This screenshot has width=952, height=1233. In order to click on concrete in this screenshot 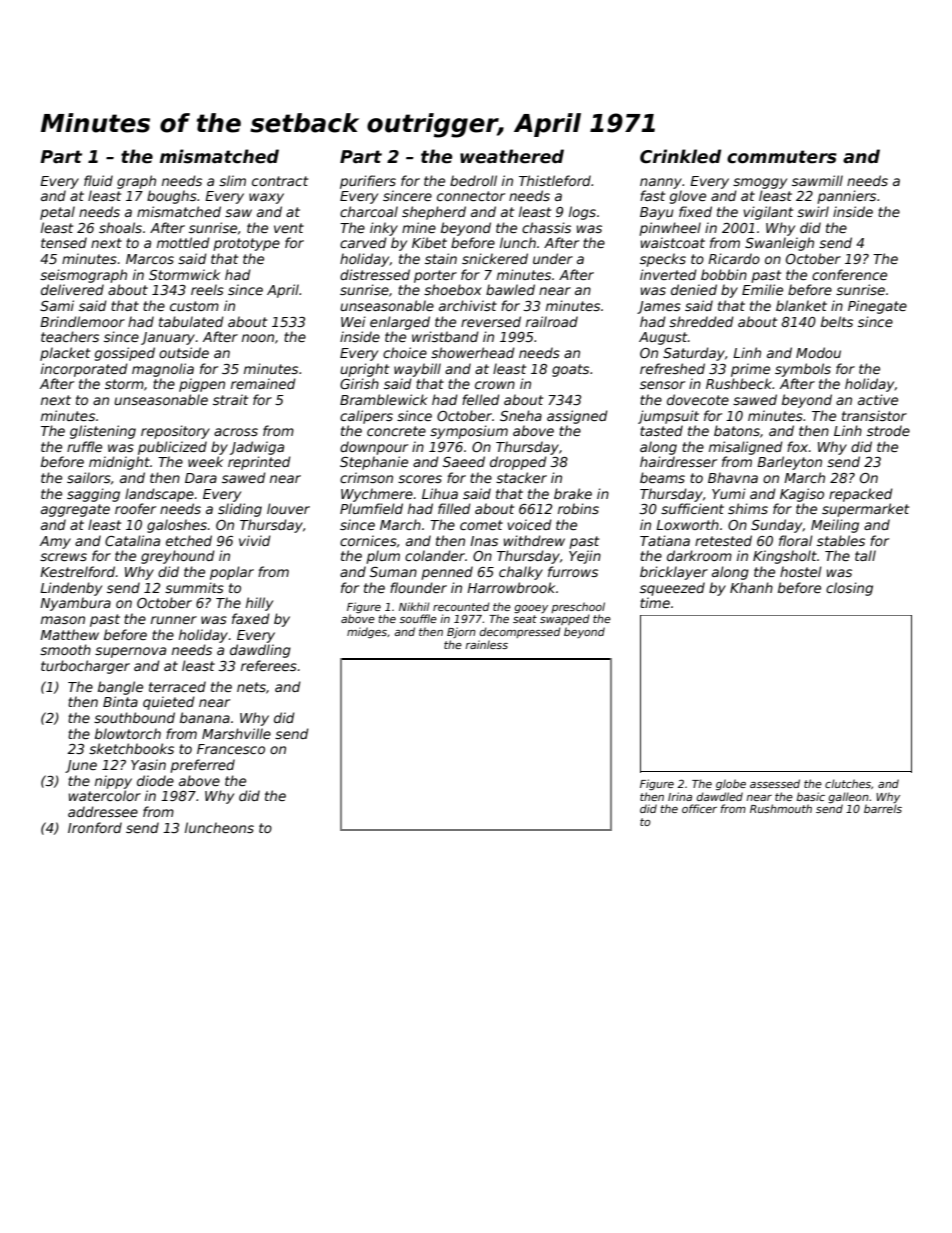, I will do `click(396, 431)`.
